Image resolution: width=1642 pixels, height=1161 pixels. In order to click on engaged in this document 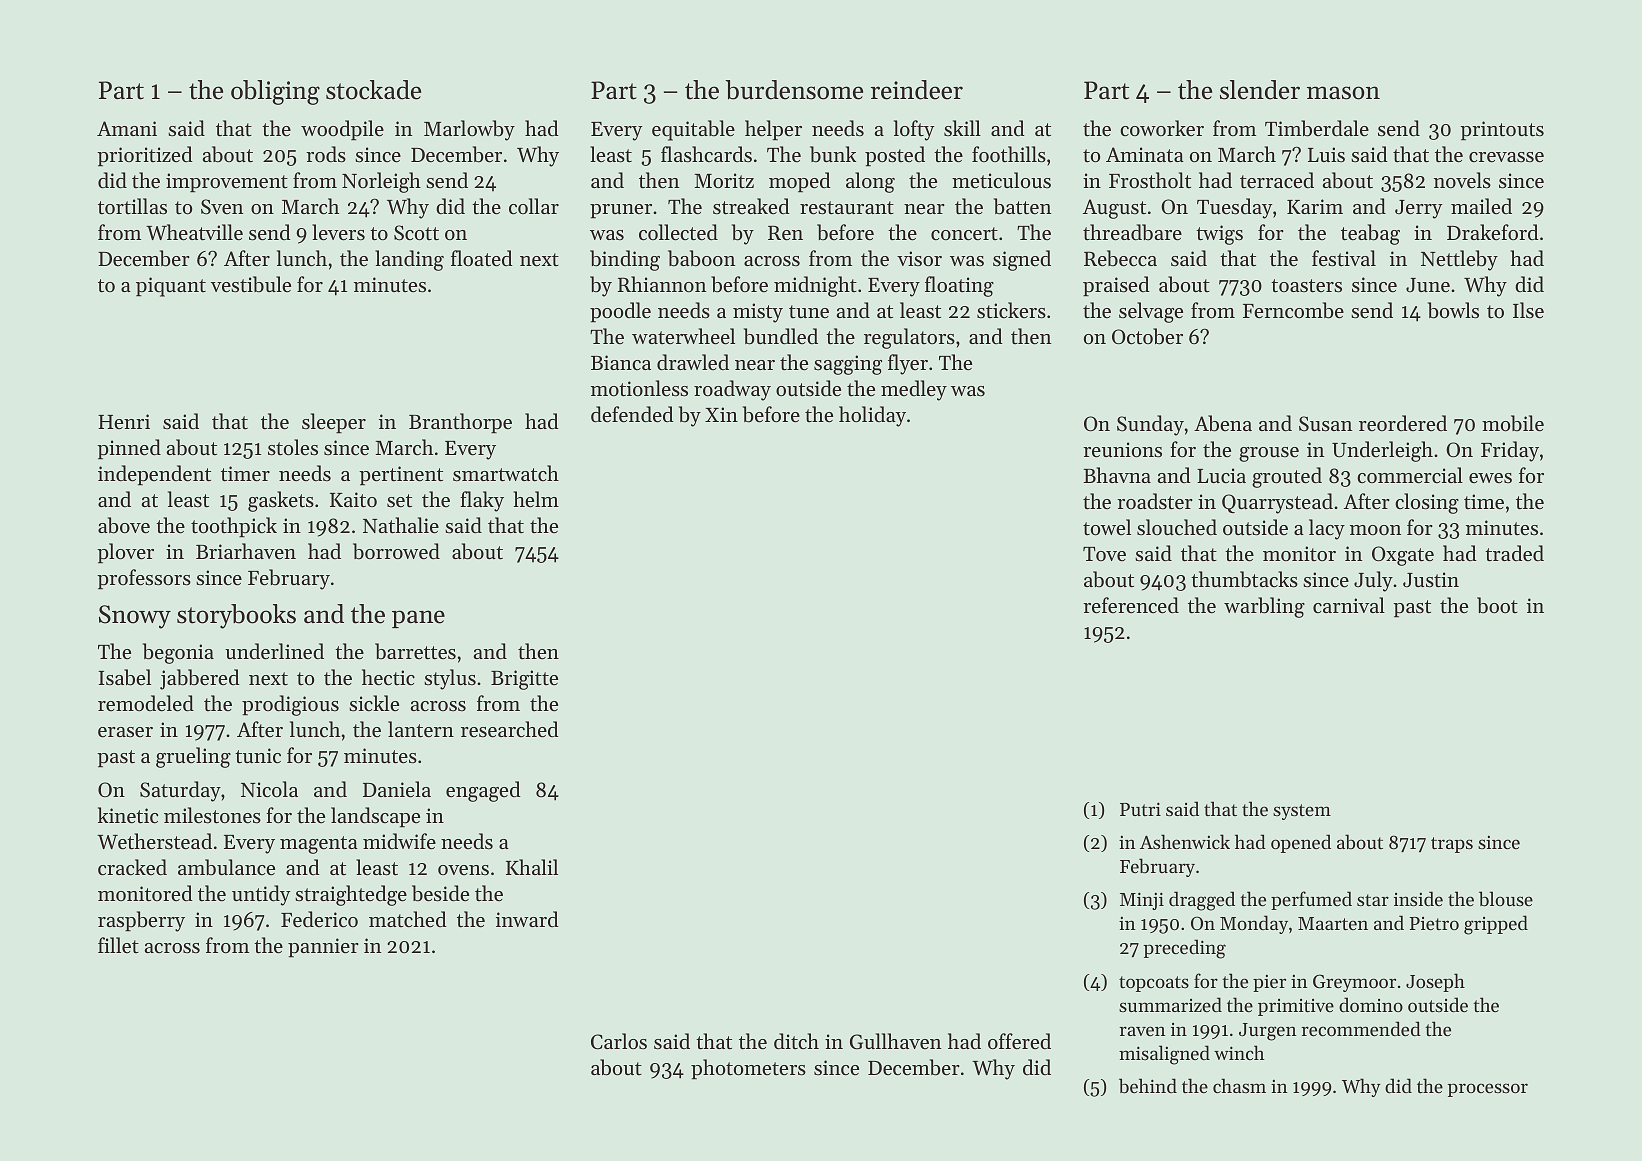, I will do `click(483, 791)`.
